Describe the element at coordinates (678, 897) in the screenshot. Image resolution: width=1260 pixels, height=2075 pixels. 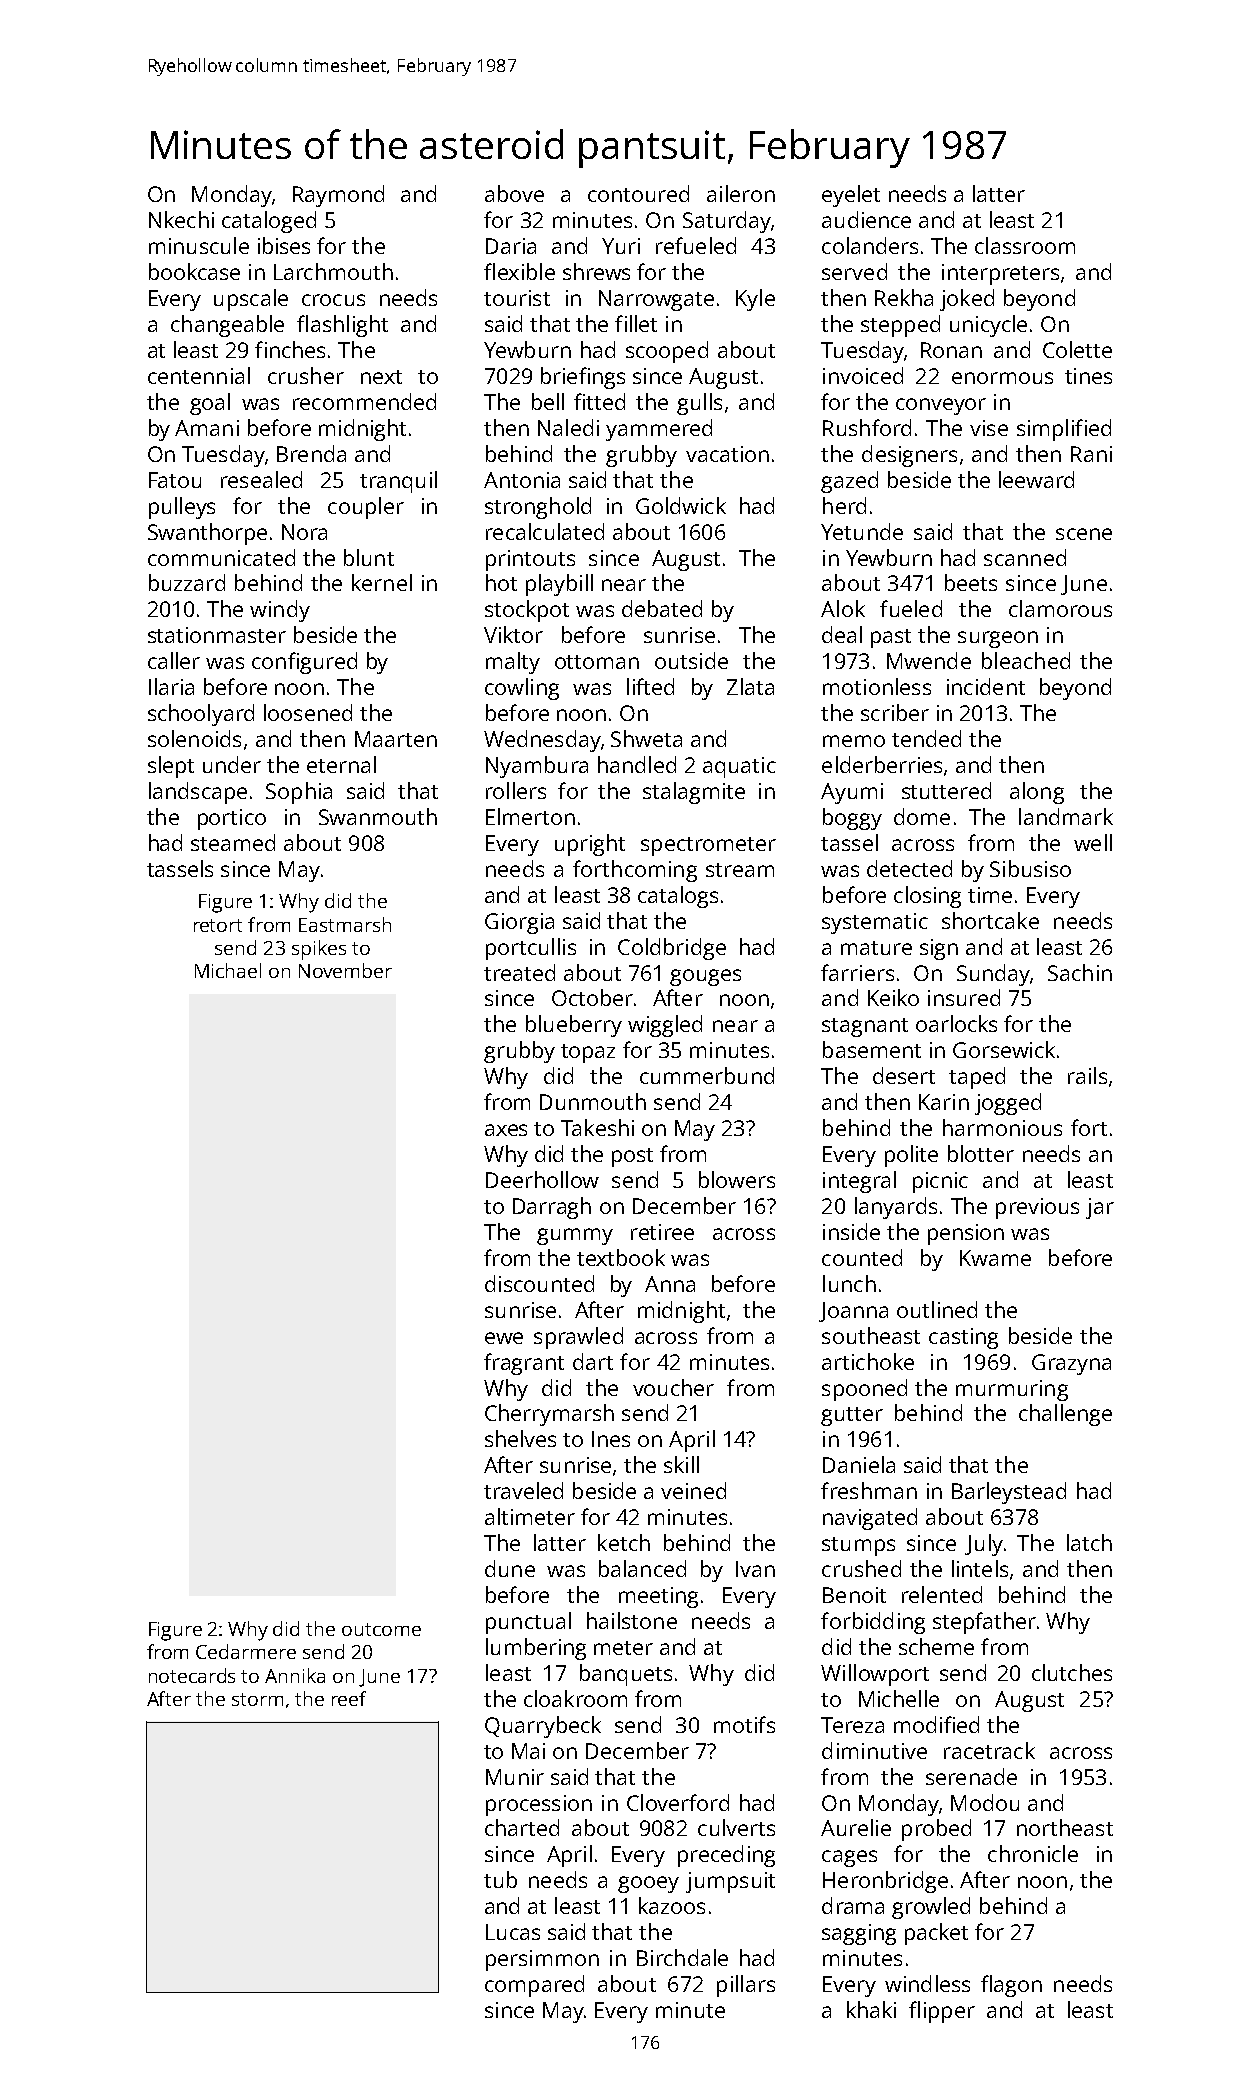
I see `catalogs` at that location.
